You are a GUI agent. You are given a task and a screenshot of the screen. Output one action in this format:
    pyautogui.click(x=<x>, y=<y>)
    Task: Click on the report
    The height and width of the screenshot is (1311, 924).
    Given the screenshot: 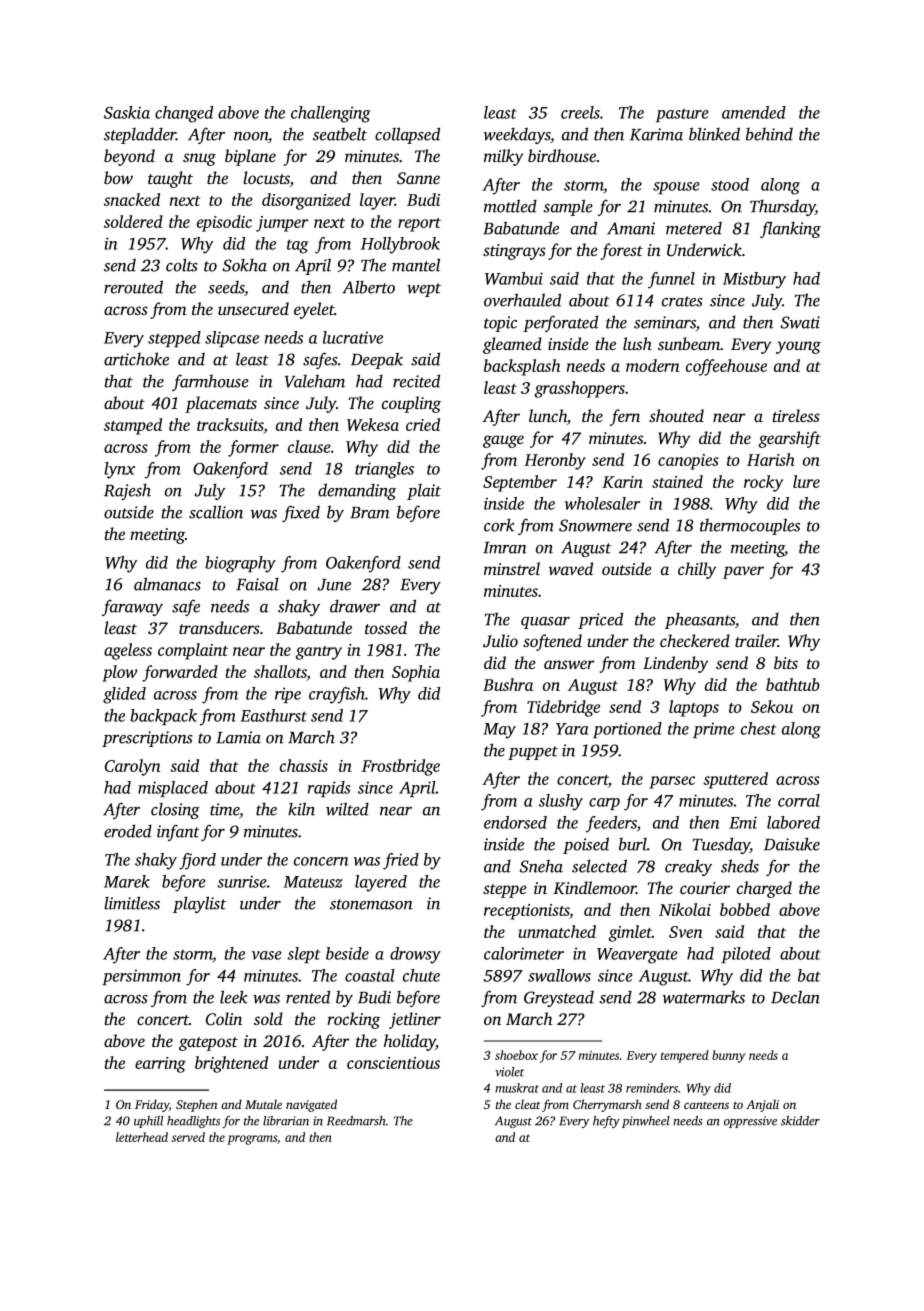 What is the action you would take?
    pyautogui.click(x=419, y=225)
